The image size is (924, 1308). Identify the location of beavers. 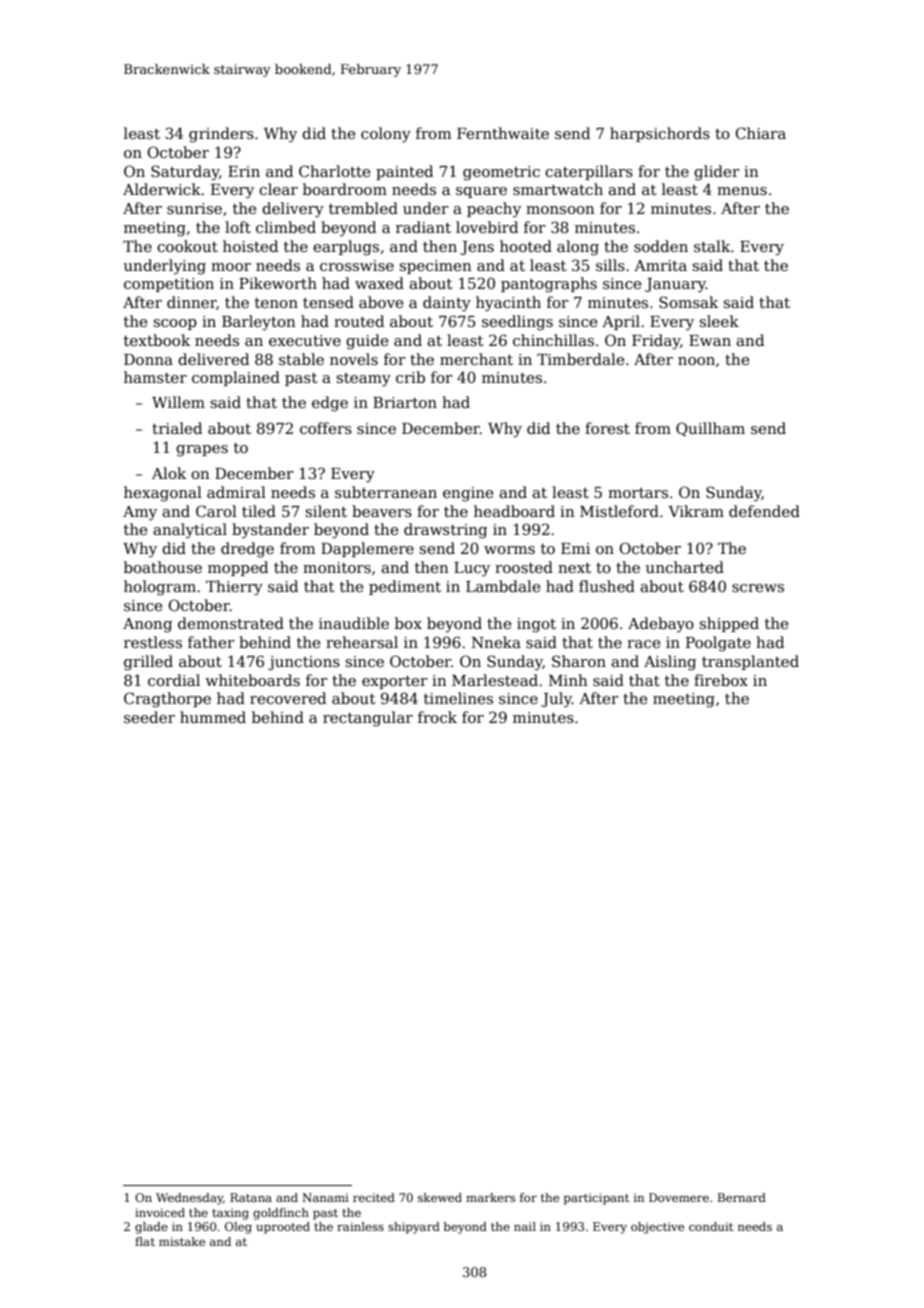
(382, 511).
